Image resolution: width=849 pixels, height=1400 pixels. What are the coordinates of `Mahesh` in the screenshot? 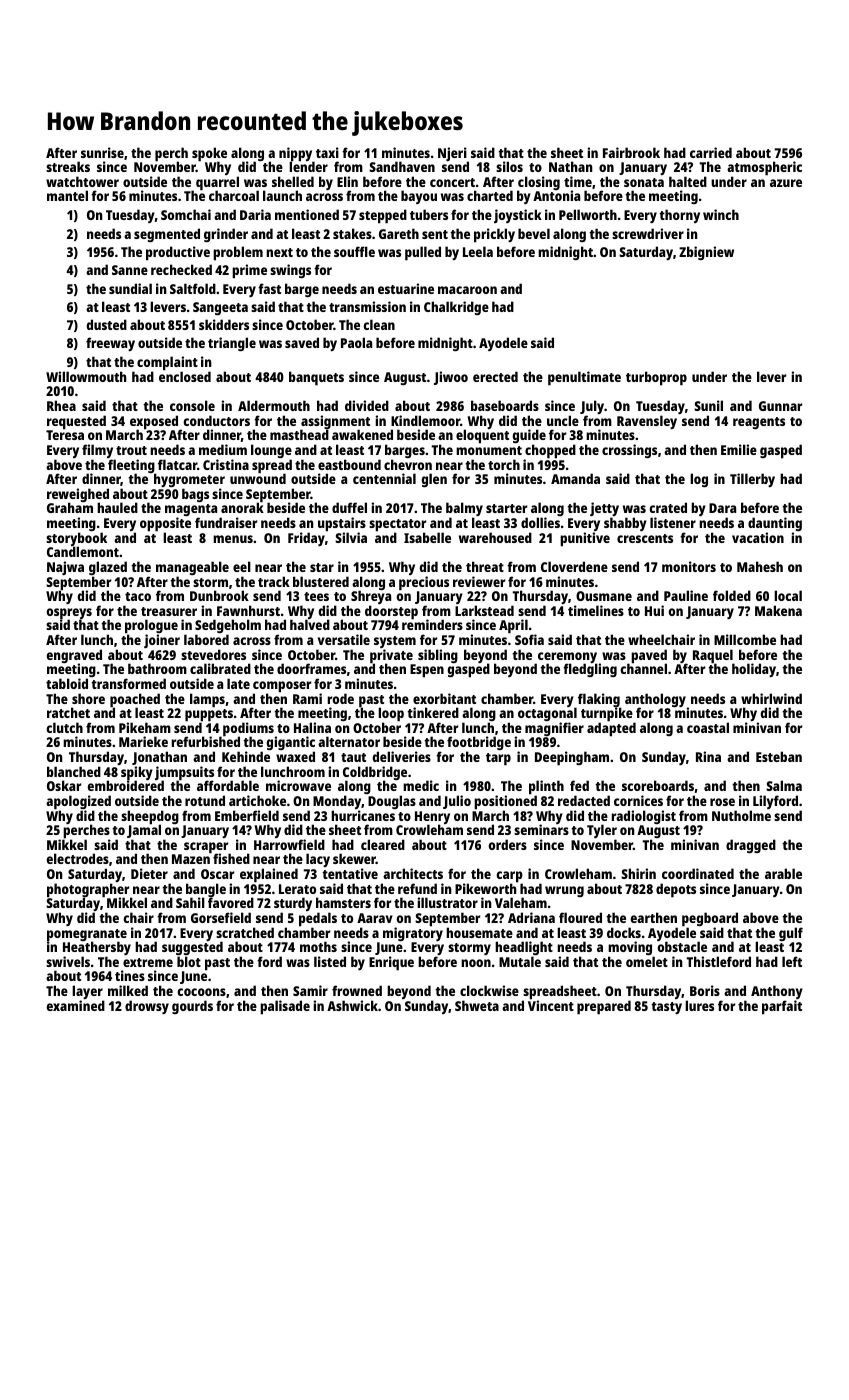 It's located at (760, 566).
